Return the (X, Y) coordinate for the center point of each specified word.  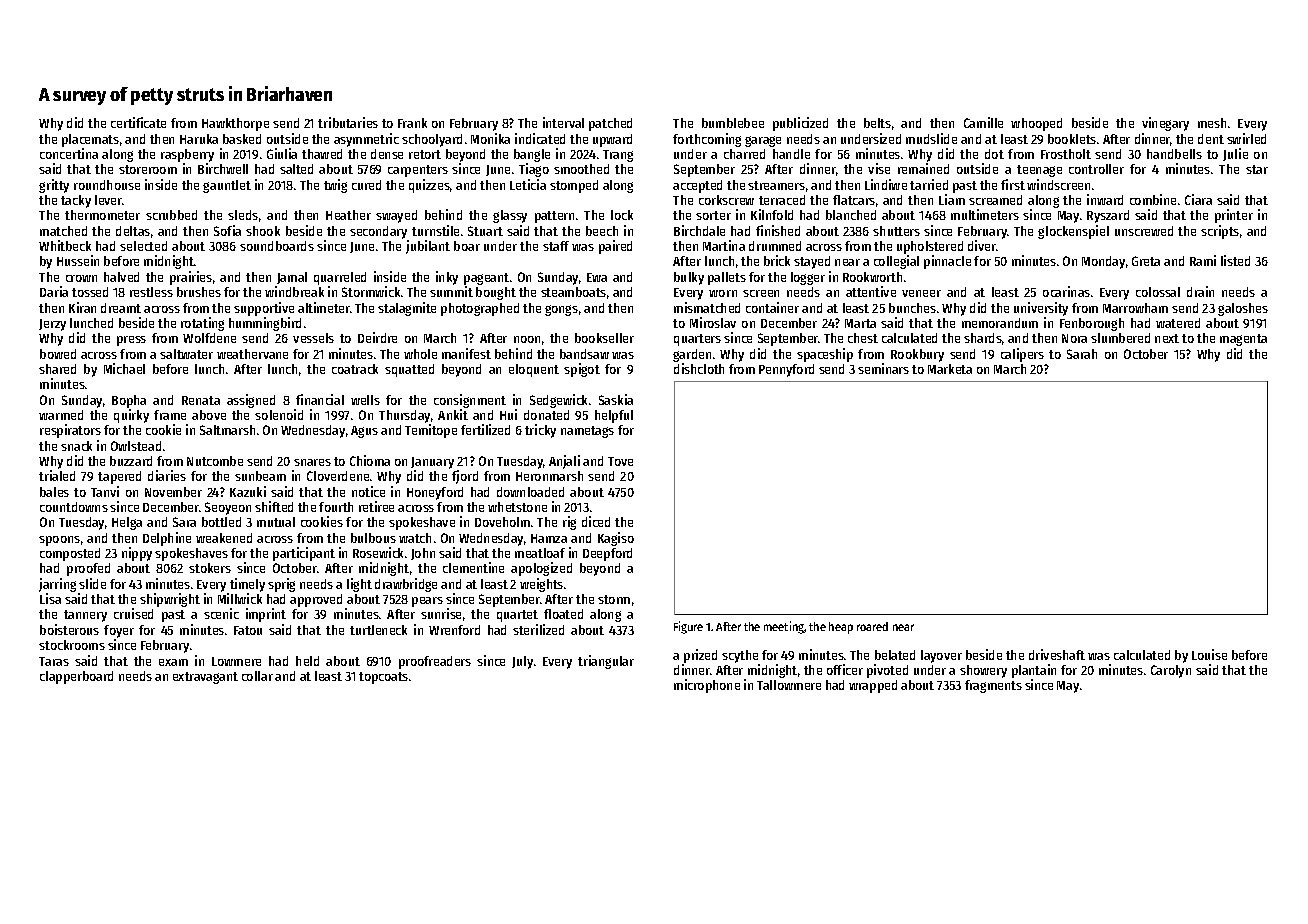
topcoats (383, 678)
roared (872, 626)
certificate (138, 122)
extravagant (205, 678)
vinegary (1165, 124)
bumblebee (733, 123)
